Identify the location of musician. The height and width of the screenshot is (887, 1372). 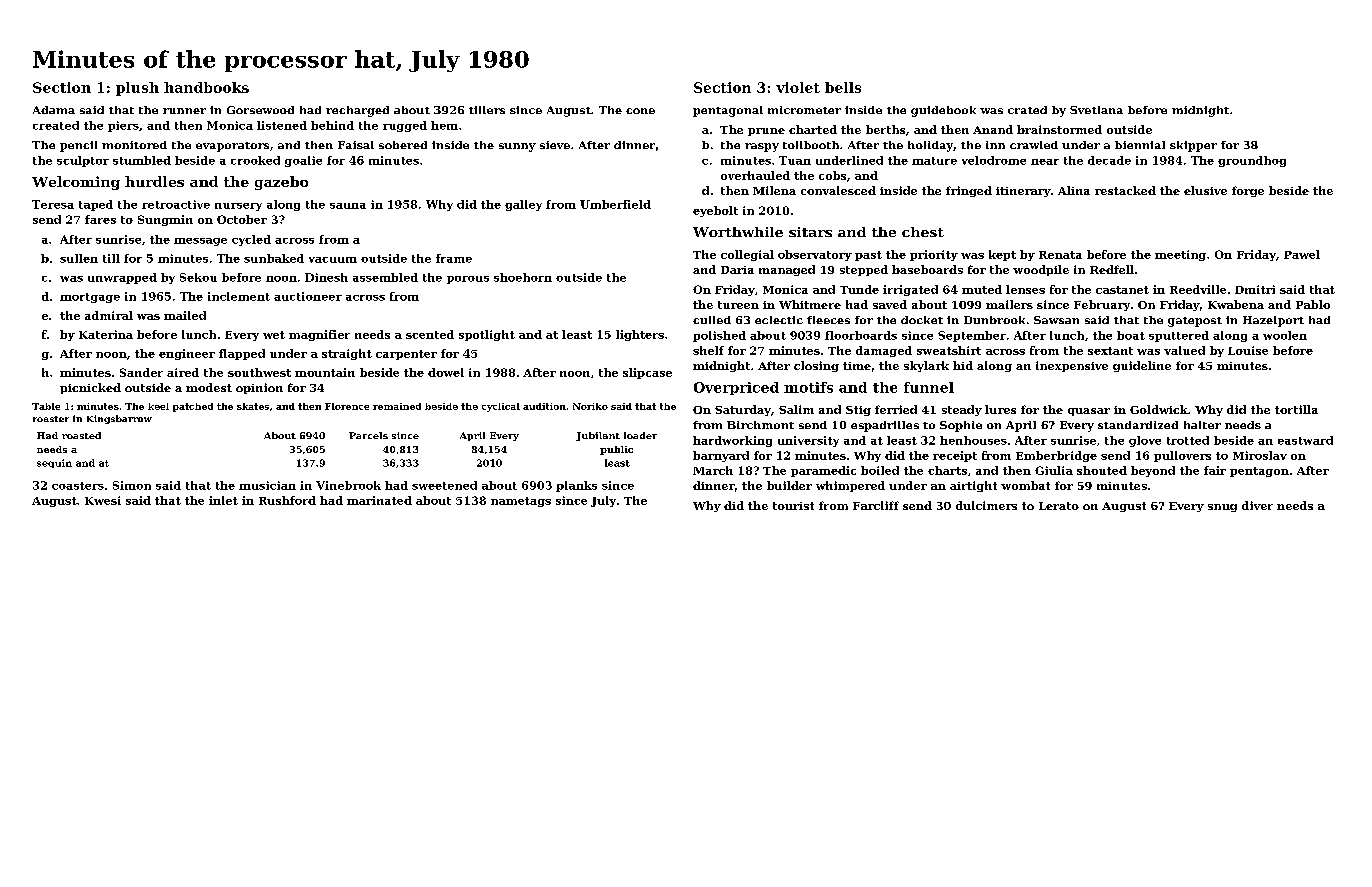
(267, 485).
